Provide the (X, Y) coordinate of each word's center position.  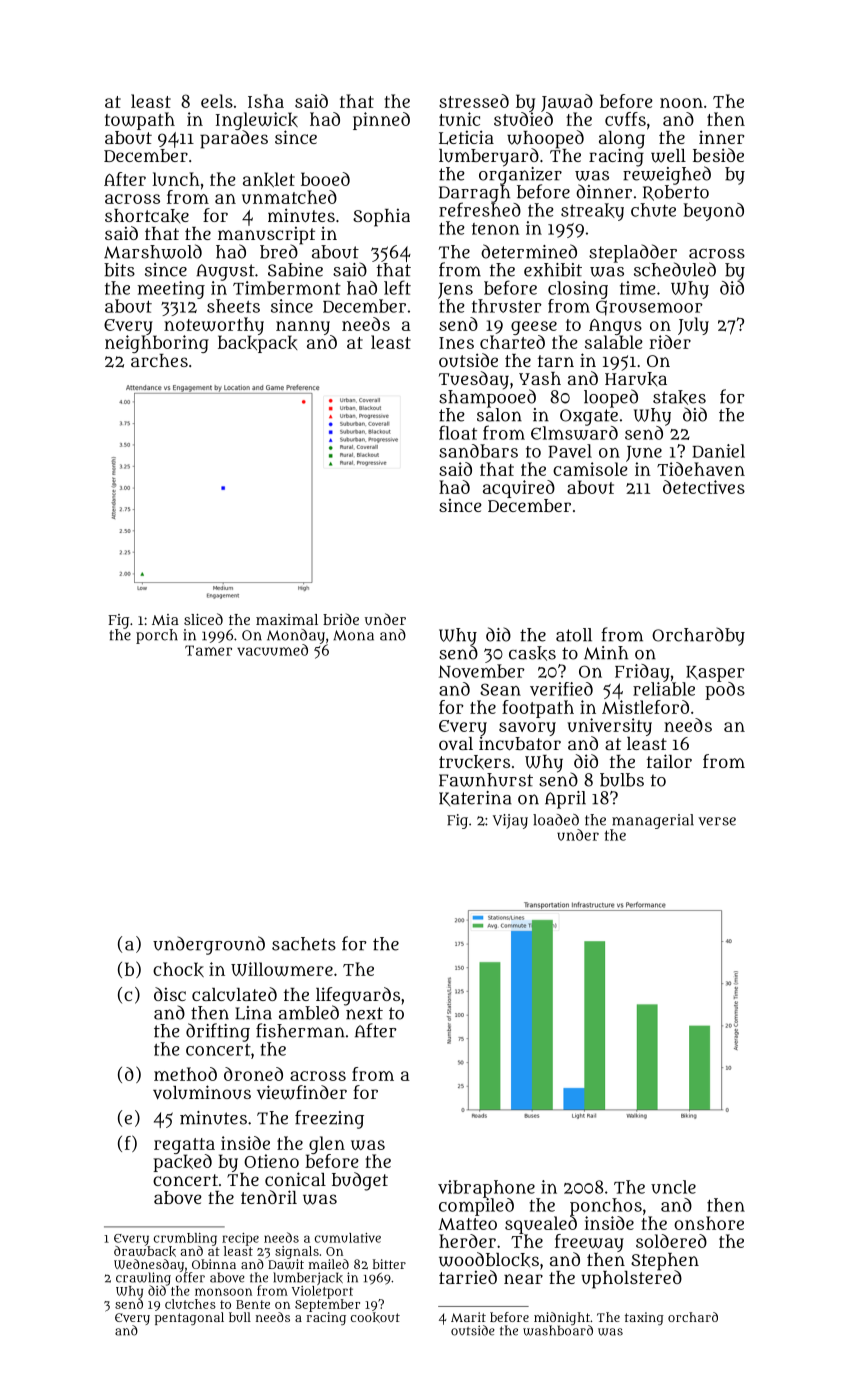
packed (183, 1163)
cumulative (348, 1238)
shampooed (487, 398)
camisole (590, 469)
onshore (709, 1223)
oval (456, 743)
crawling (143, 1278)
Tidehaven (701, 469)
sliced (203, 619)
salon (499, 415)
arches (159, 360)
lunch (176, 179)
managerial (653, 821)
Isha (266, 101)
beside (718, 155)
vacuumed (272, 650)
